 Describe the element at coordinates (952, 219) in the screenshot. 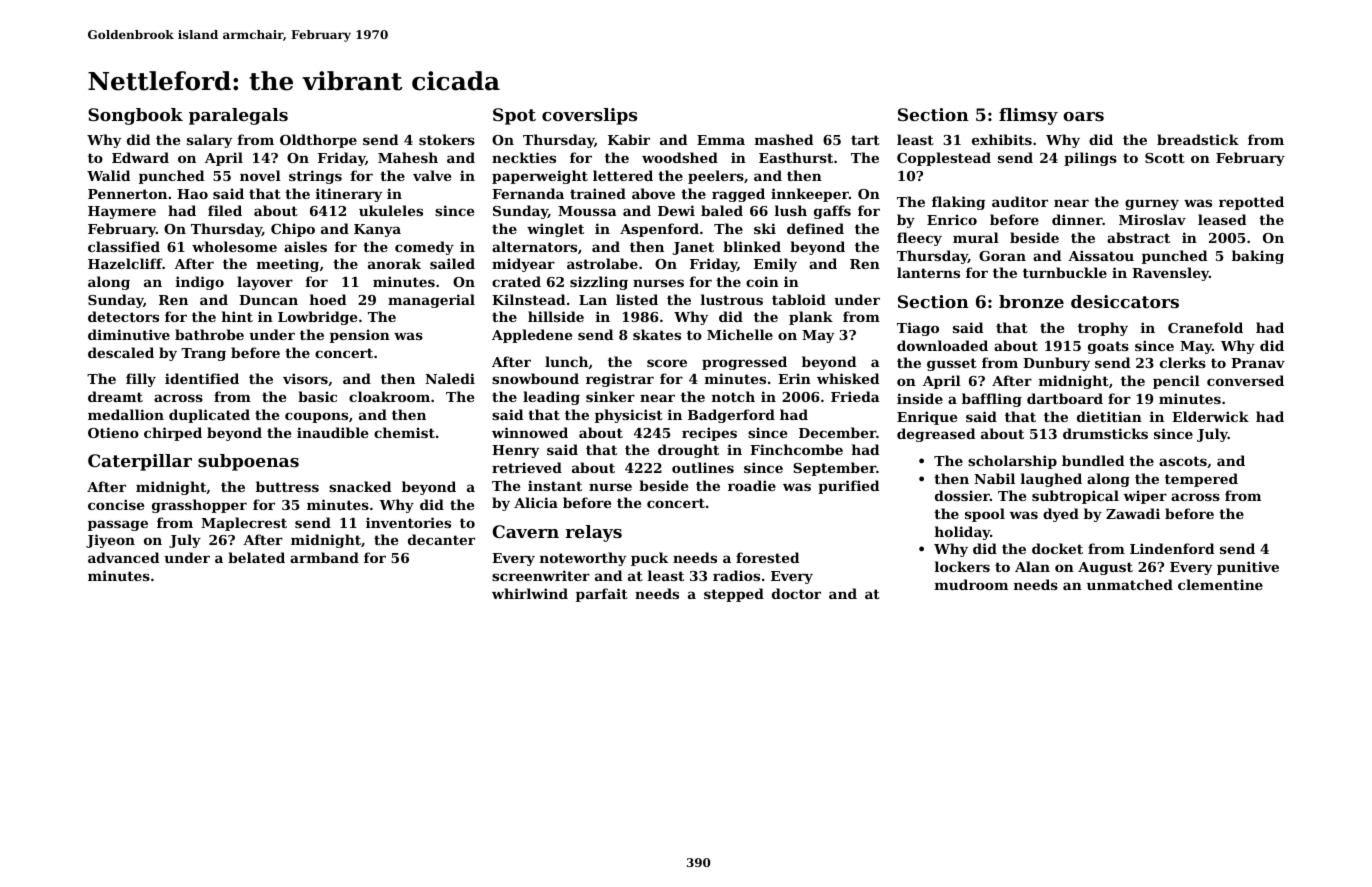

I see `Enrico` at that location.
